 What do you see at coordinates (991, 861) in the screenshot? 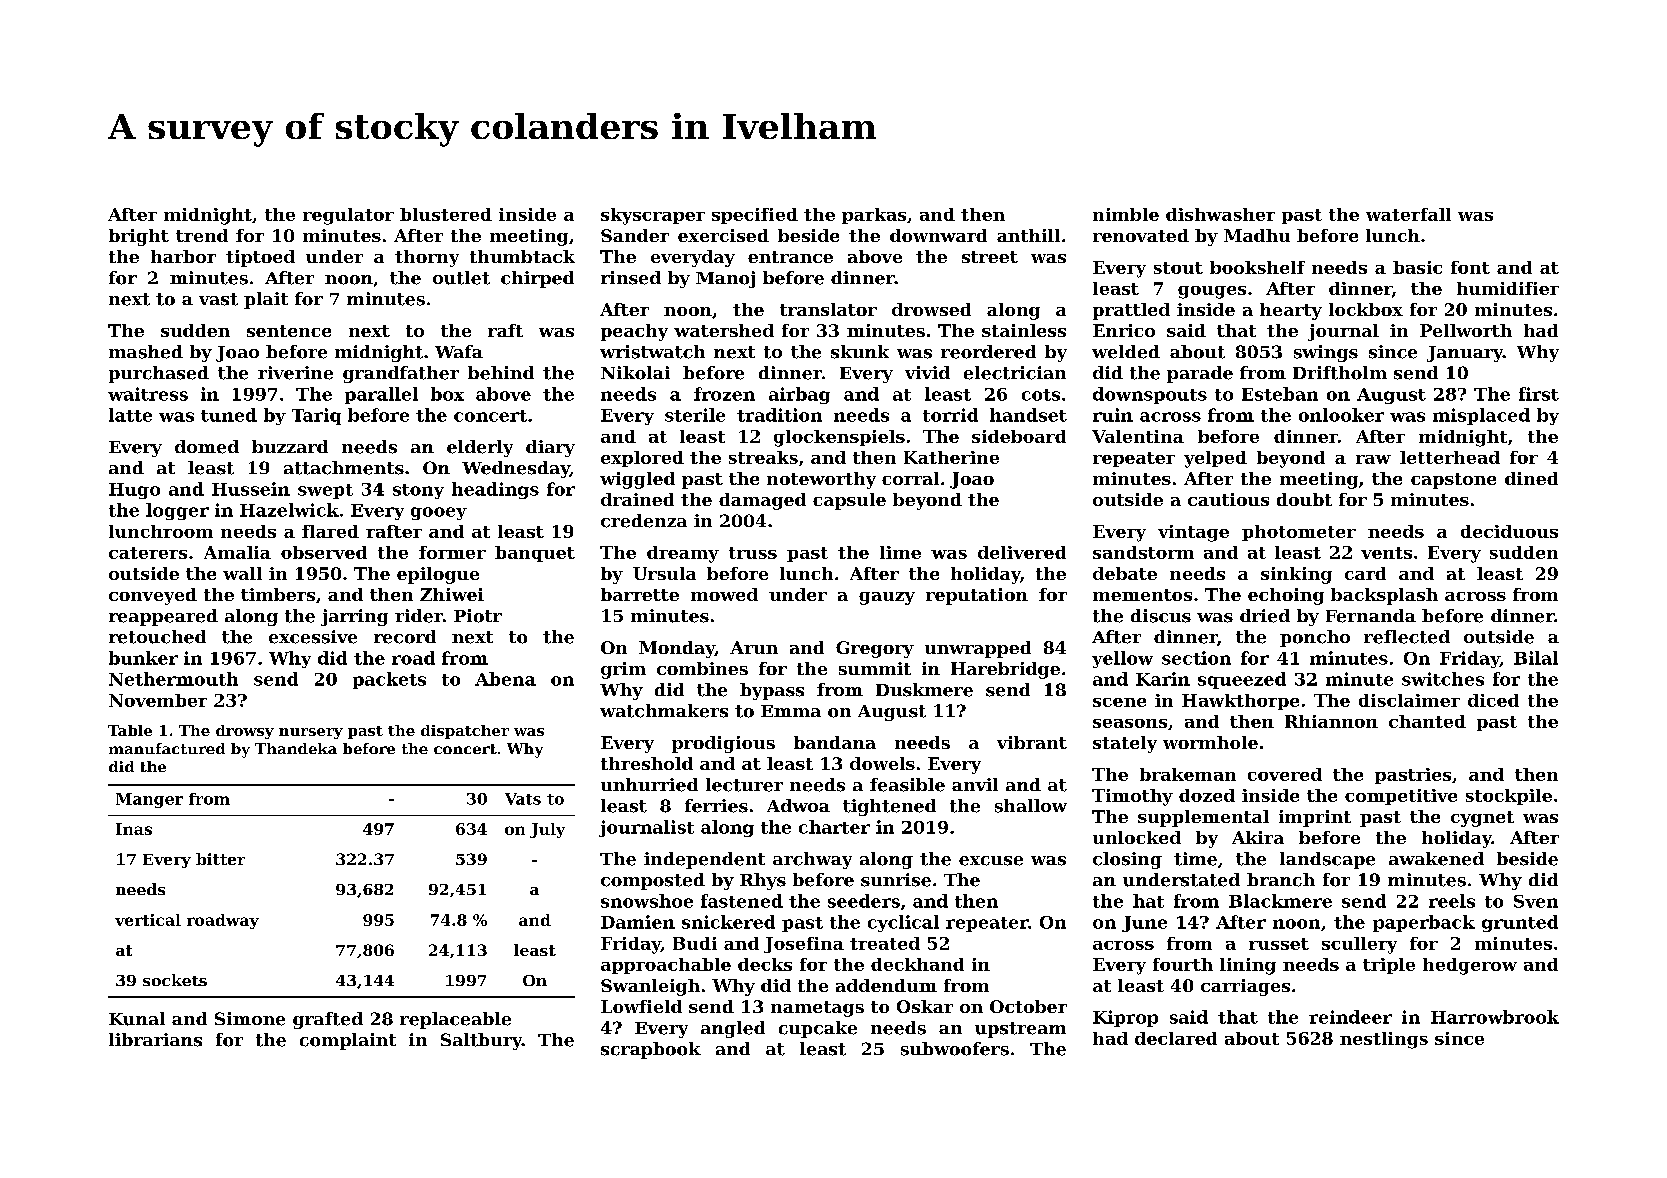
I see `excuse` at bounding box center [991, 861].
